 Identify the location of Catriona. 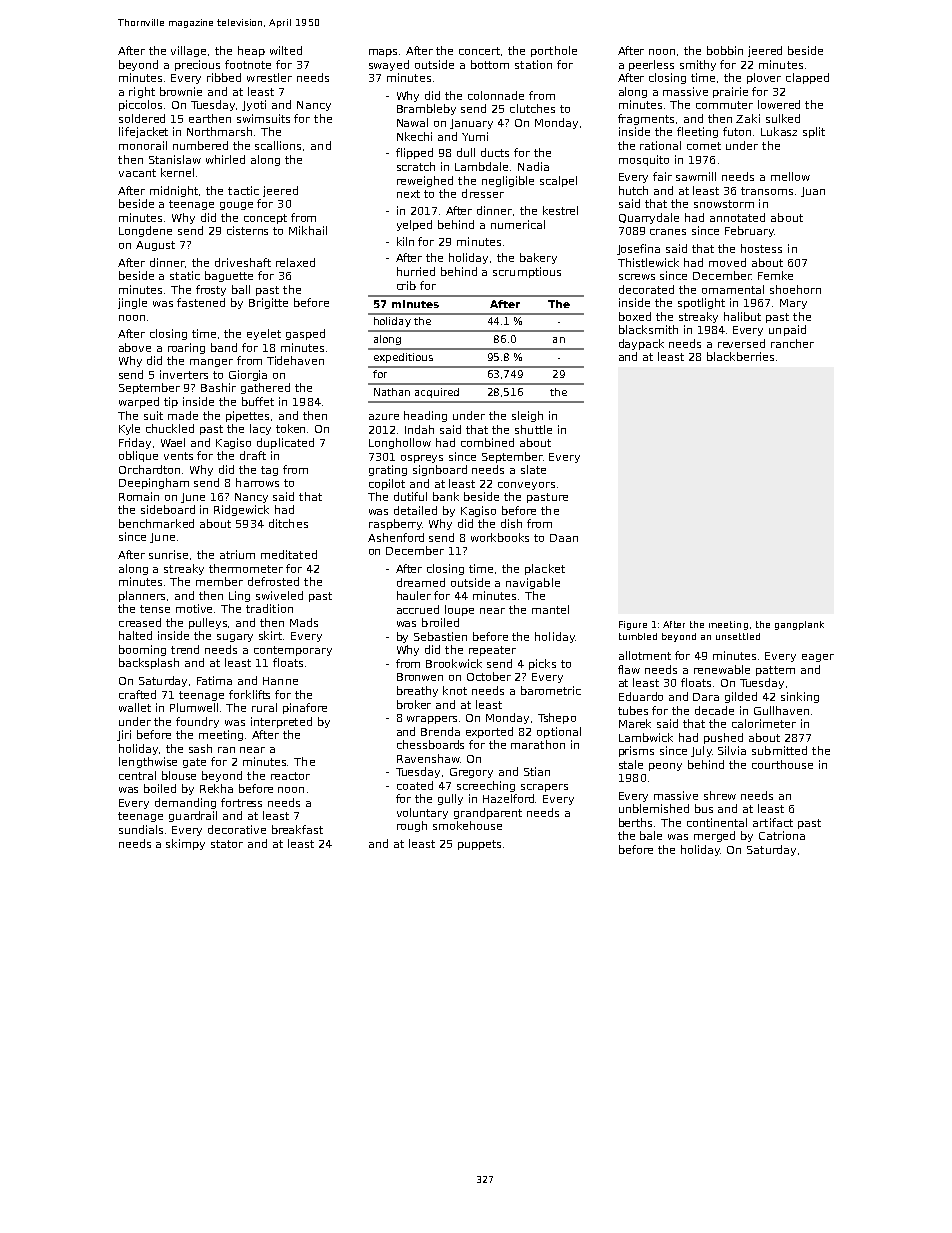
(782, 835).
